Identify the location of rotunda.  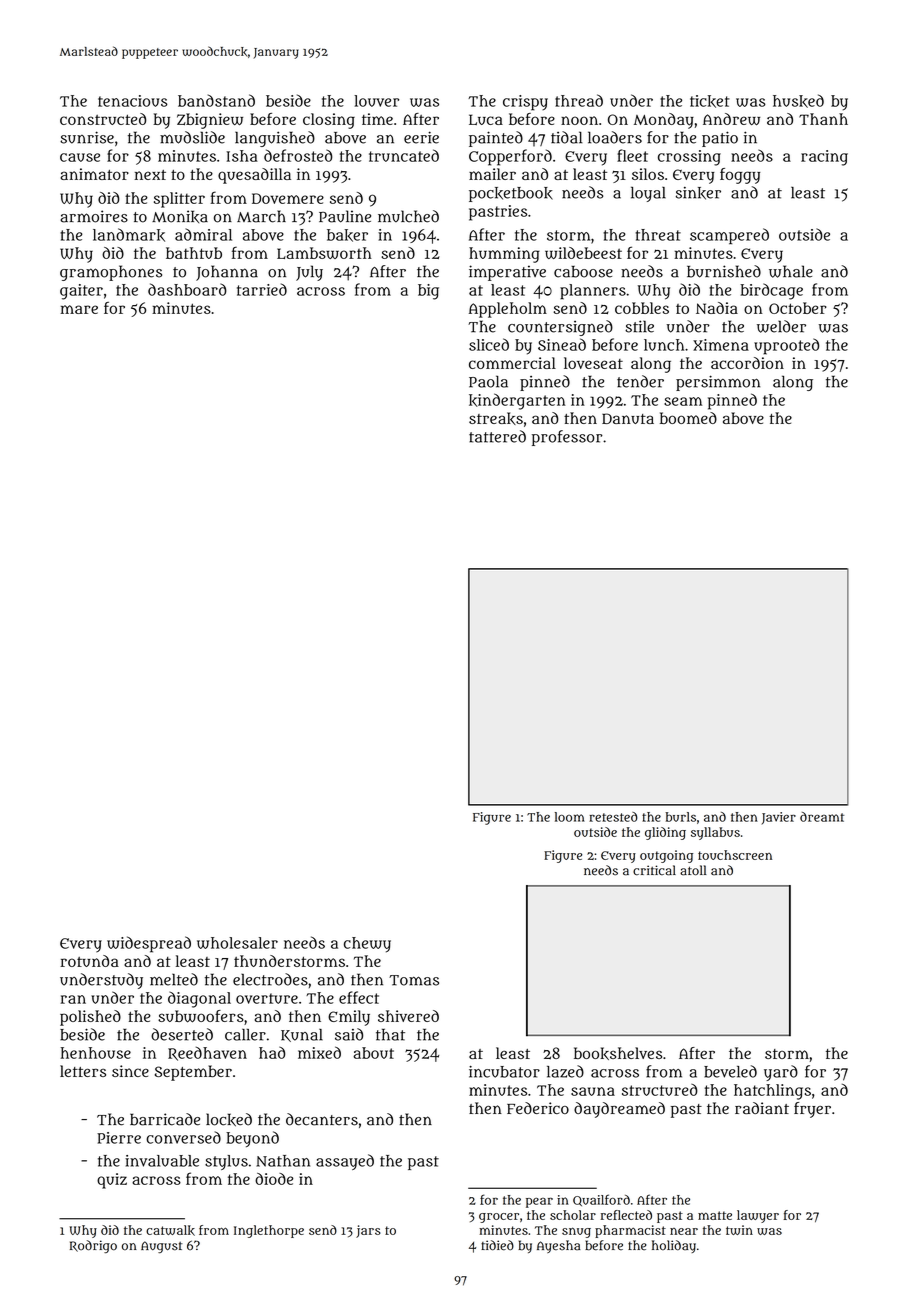
(89, 961).
